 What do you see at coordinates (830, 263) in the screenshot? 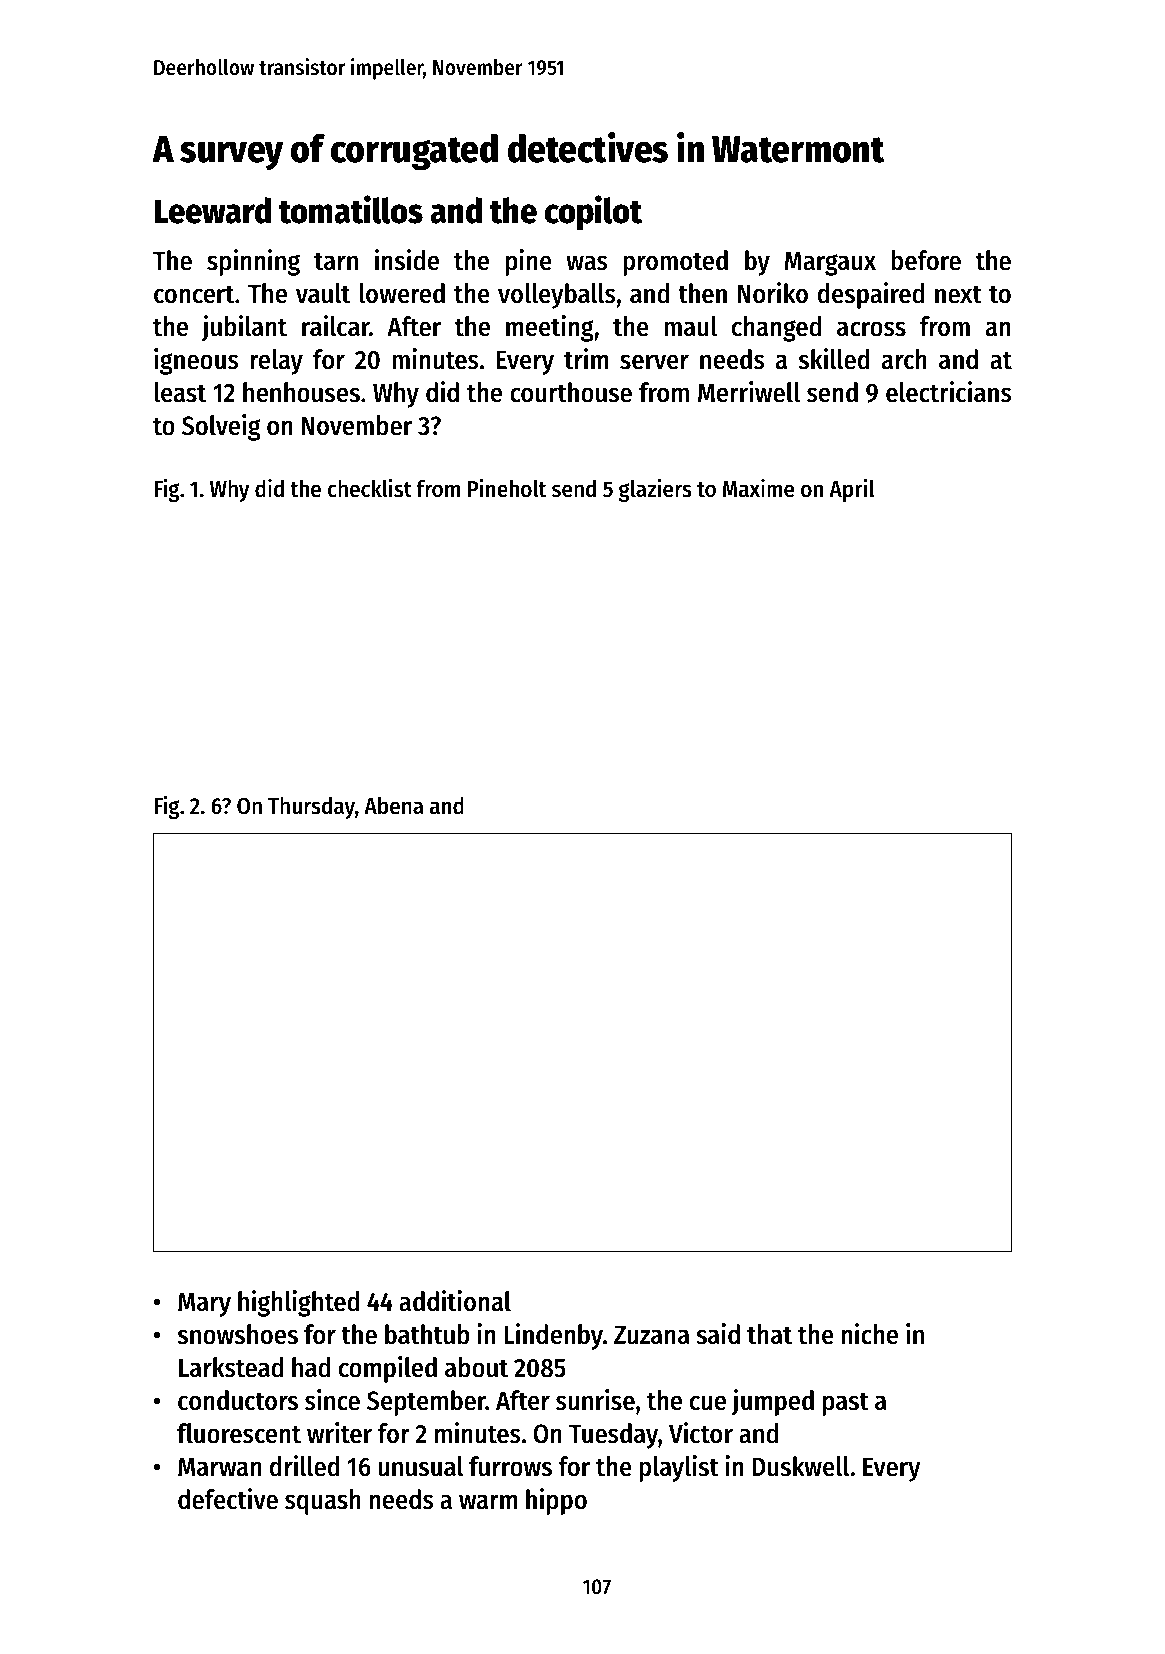
I see `Margaux` at bounding box center [830, 263].
